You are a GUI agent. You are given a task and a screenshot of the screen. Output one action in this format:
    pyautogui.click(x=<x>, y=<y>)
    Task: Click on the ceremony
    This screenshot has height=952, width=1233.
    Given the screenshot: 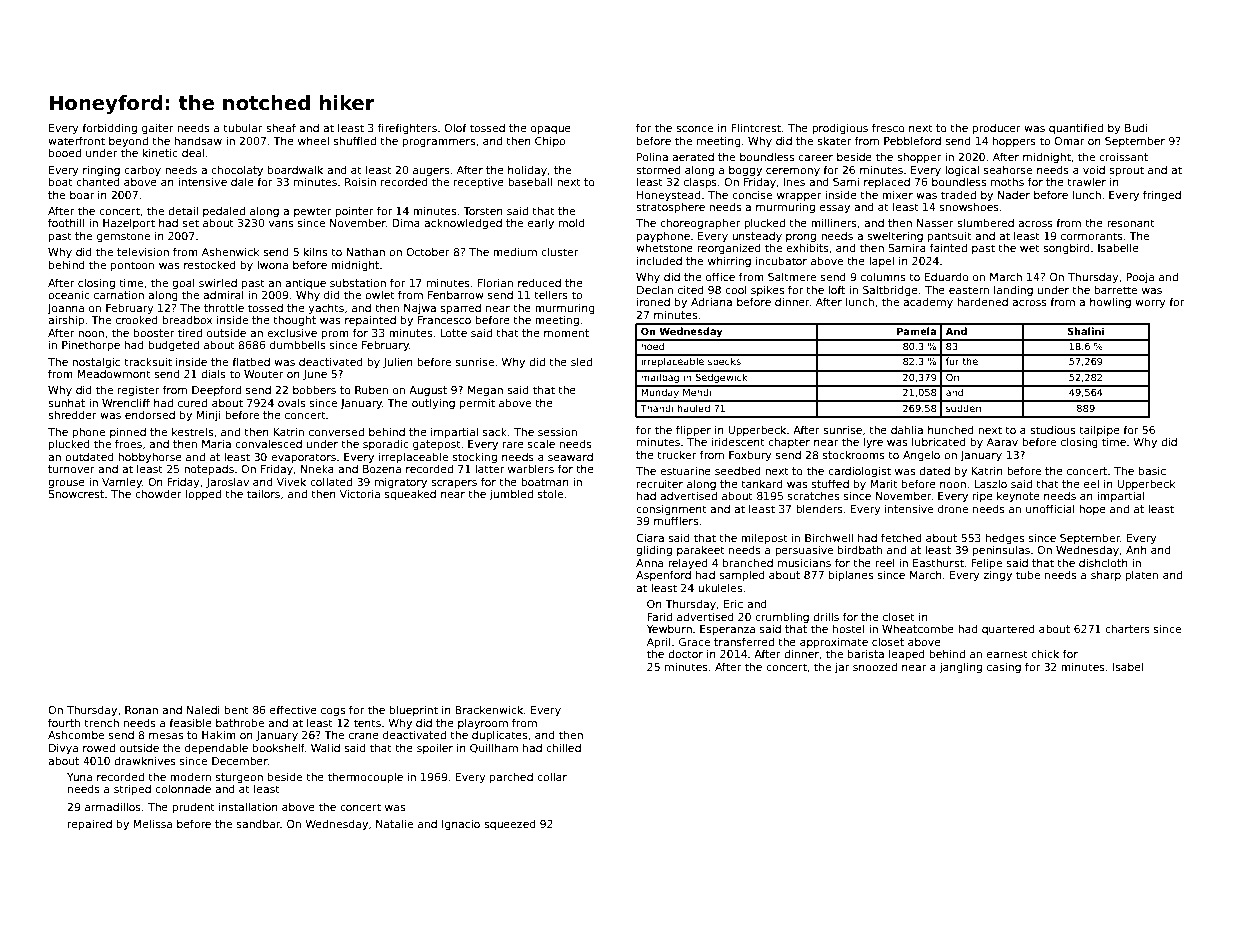 What is the action you would take?
    pyautogui.click(x=793, y=172)
